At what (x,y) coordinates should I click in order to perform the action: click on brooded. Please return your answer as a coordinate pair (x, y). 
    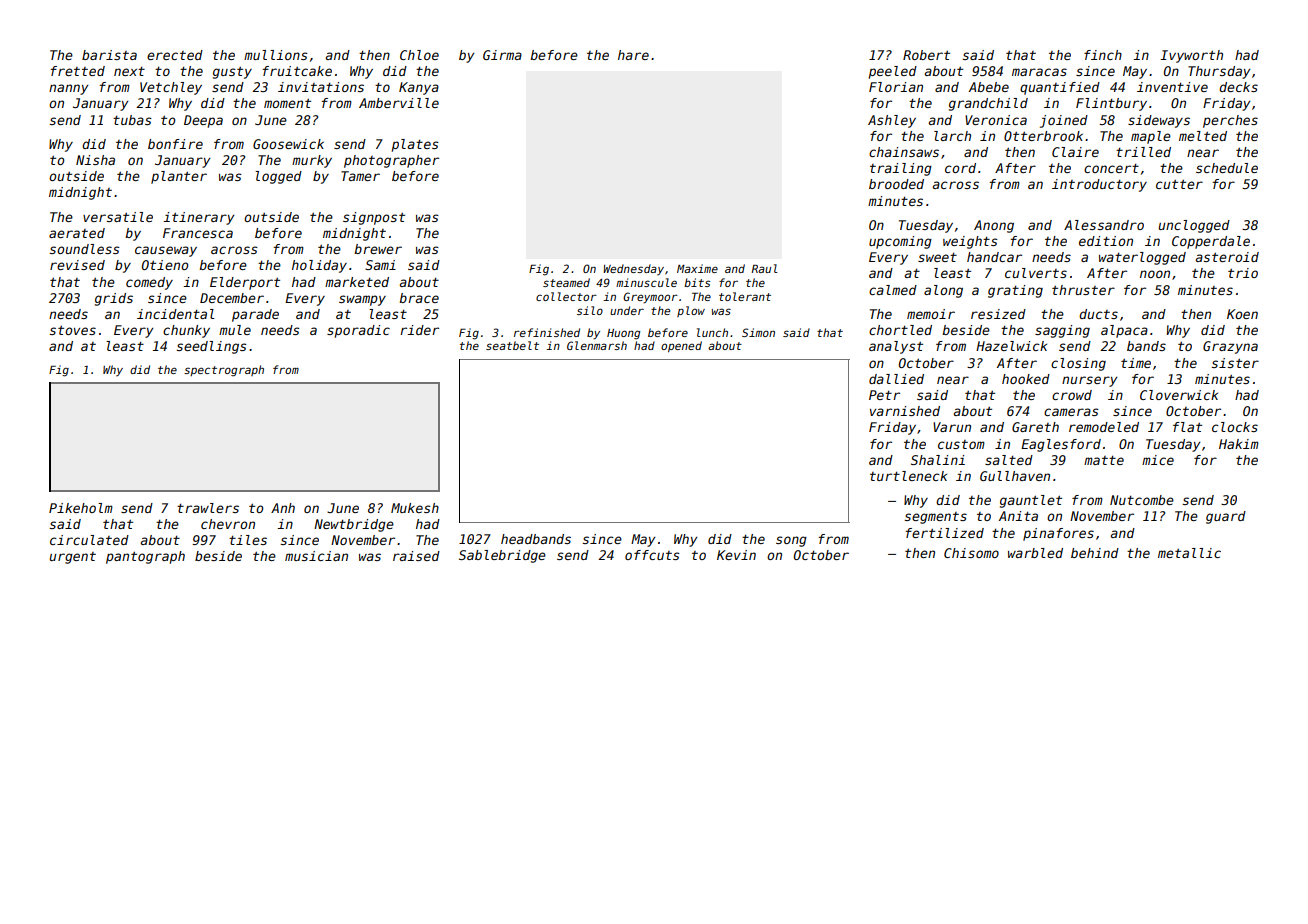
    Looking at the image, I should click on (896, 184).
